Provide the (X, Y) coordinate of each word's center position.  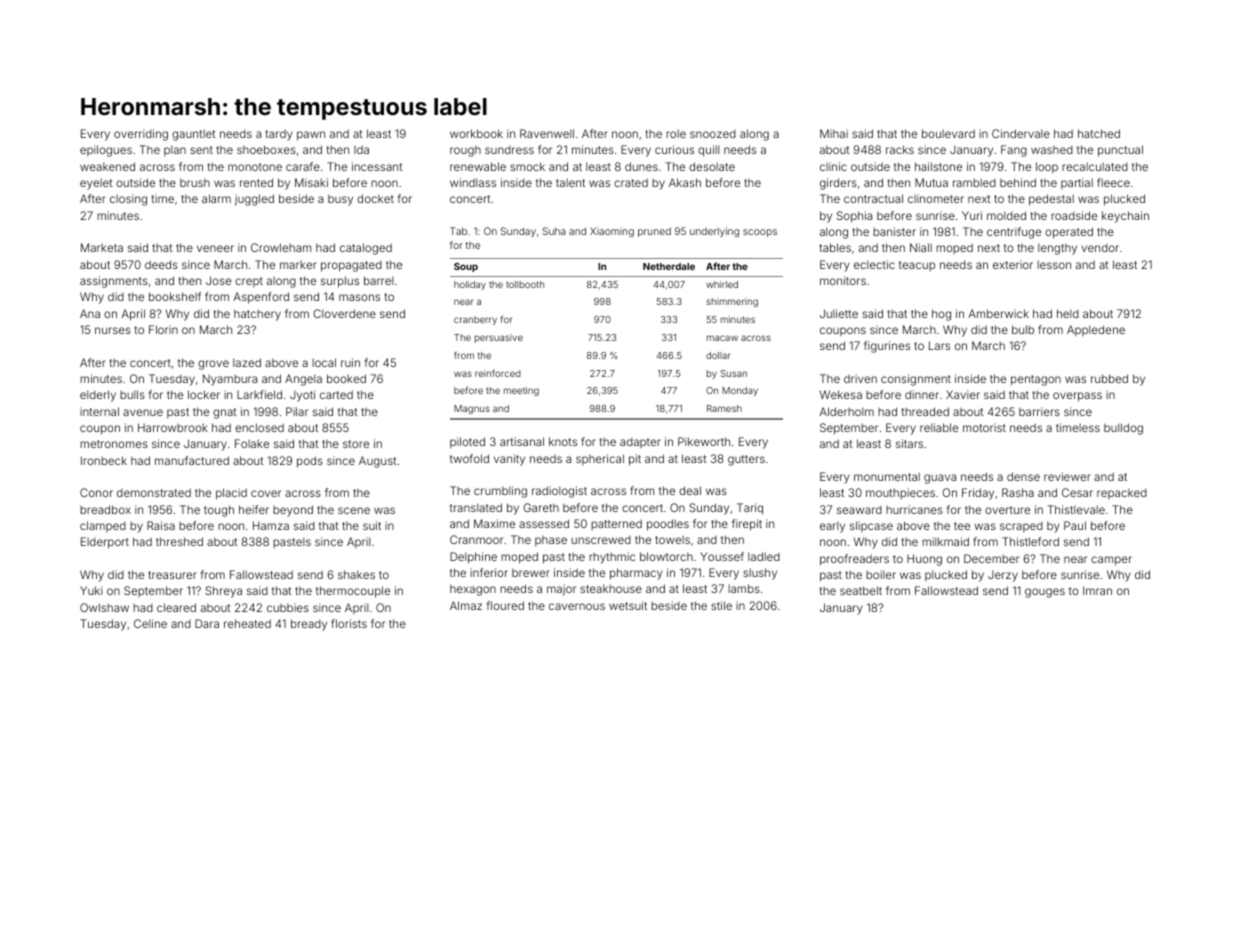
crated (631, 182)
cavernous (577, 606)
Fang (1014, 151)
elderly (98, 396)
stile (721, 605)
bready (309, 625)
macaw (722, 338)
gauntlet (194, 135)
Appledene (1096, 330)
